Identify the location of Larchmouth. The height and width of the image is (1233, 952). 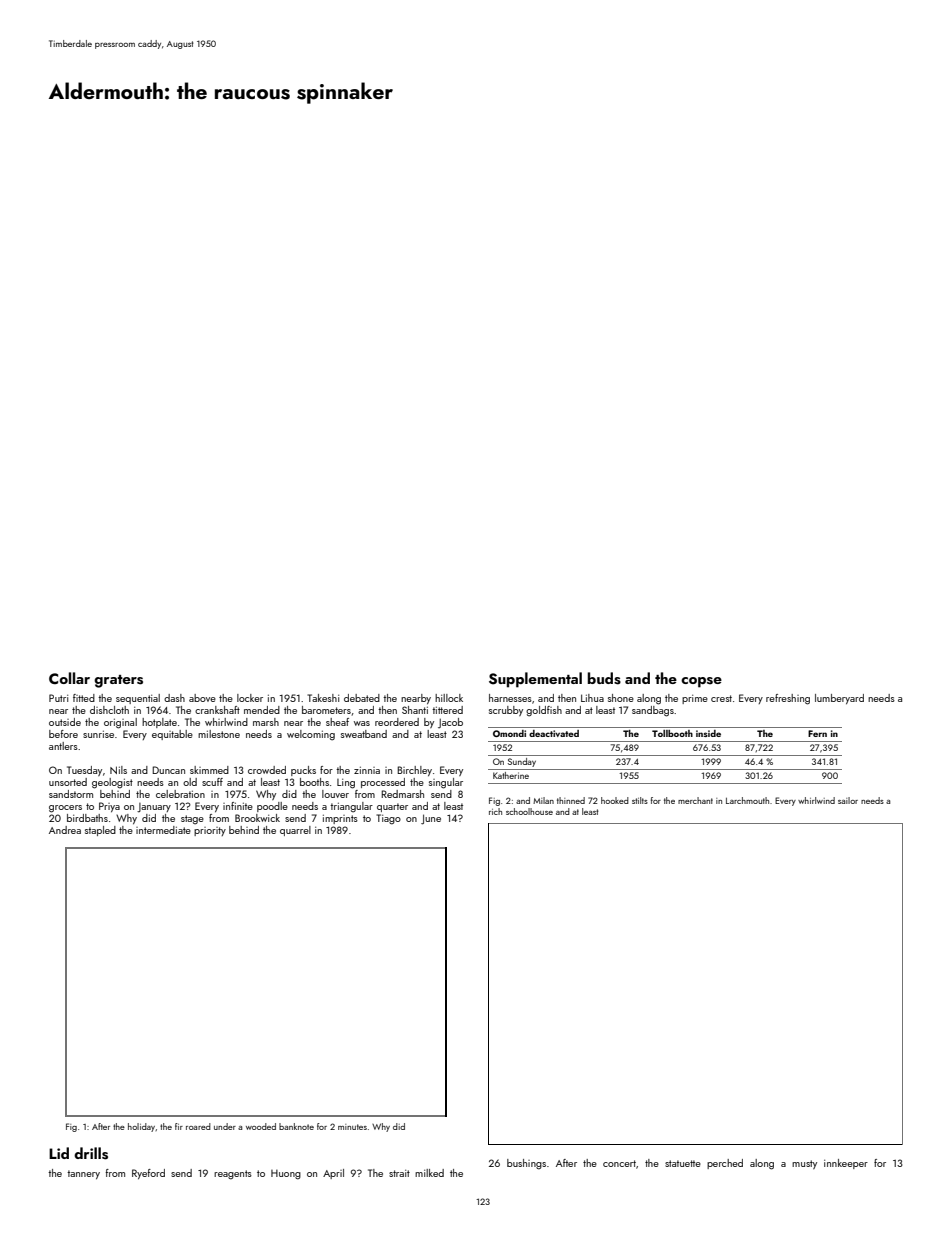
(747, 800).
